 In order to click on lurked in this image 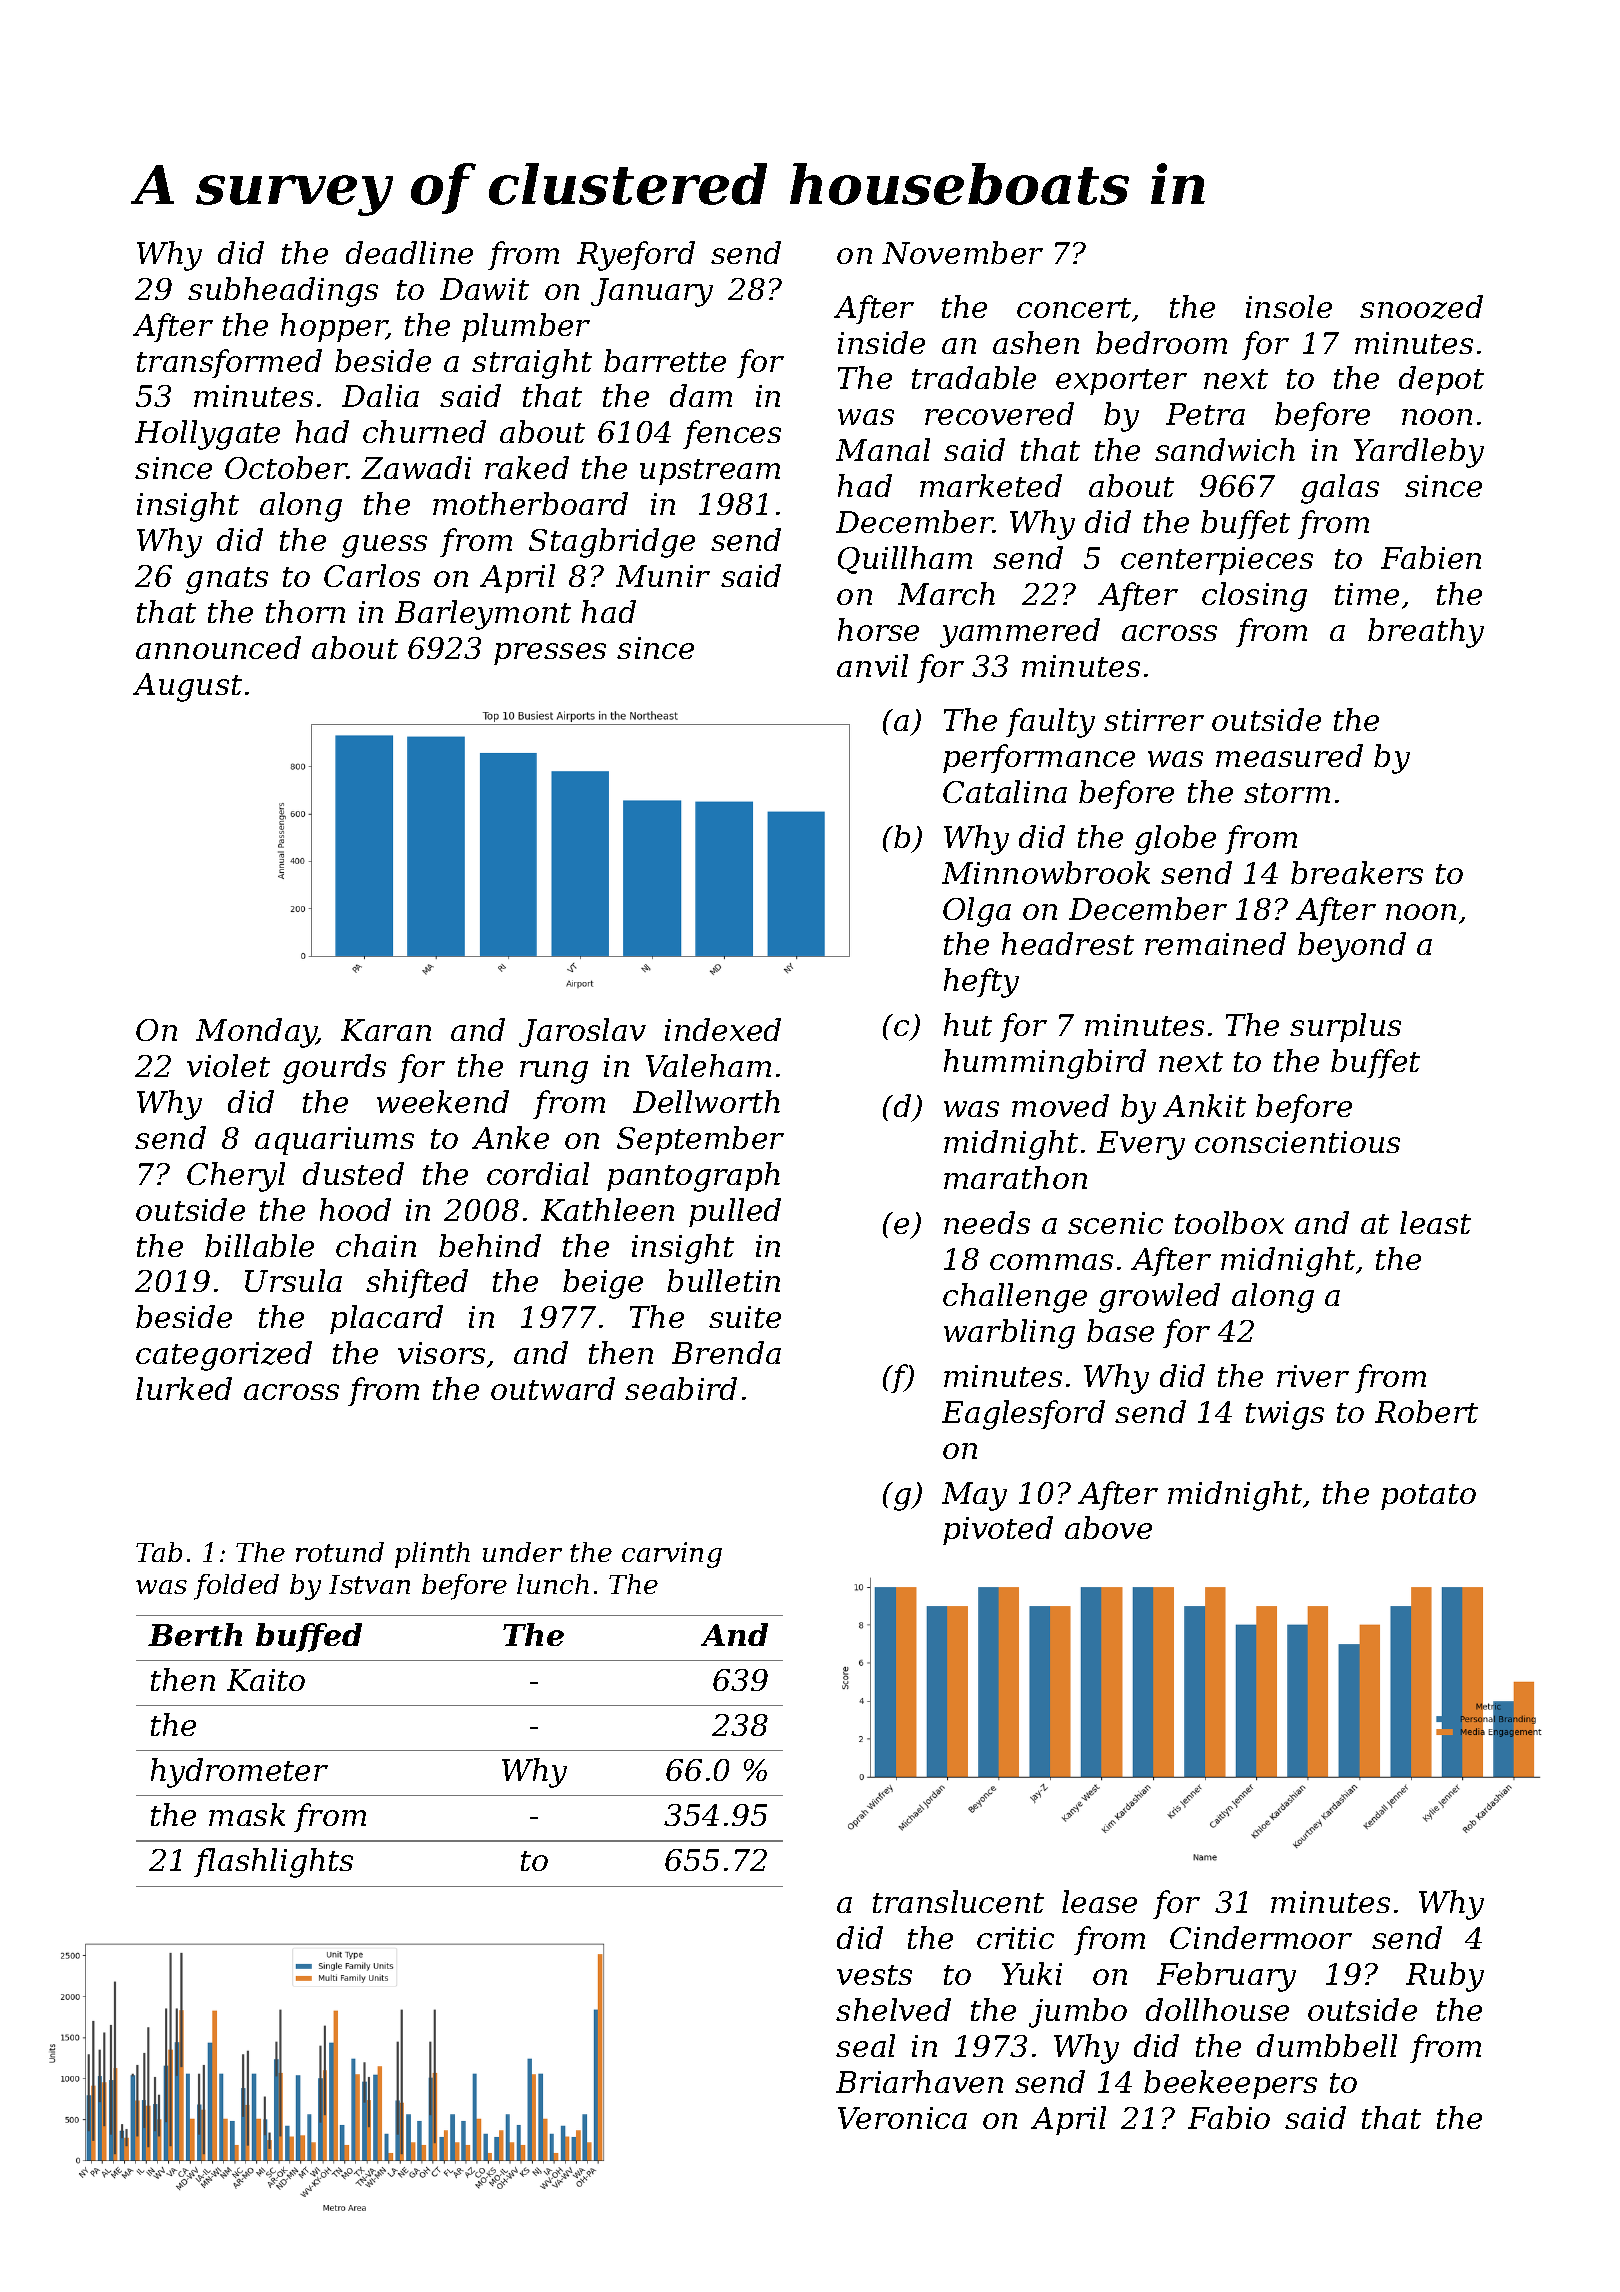, I will do `click(184, 1388)`.
